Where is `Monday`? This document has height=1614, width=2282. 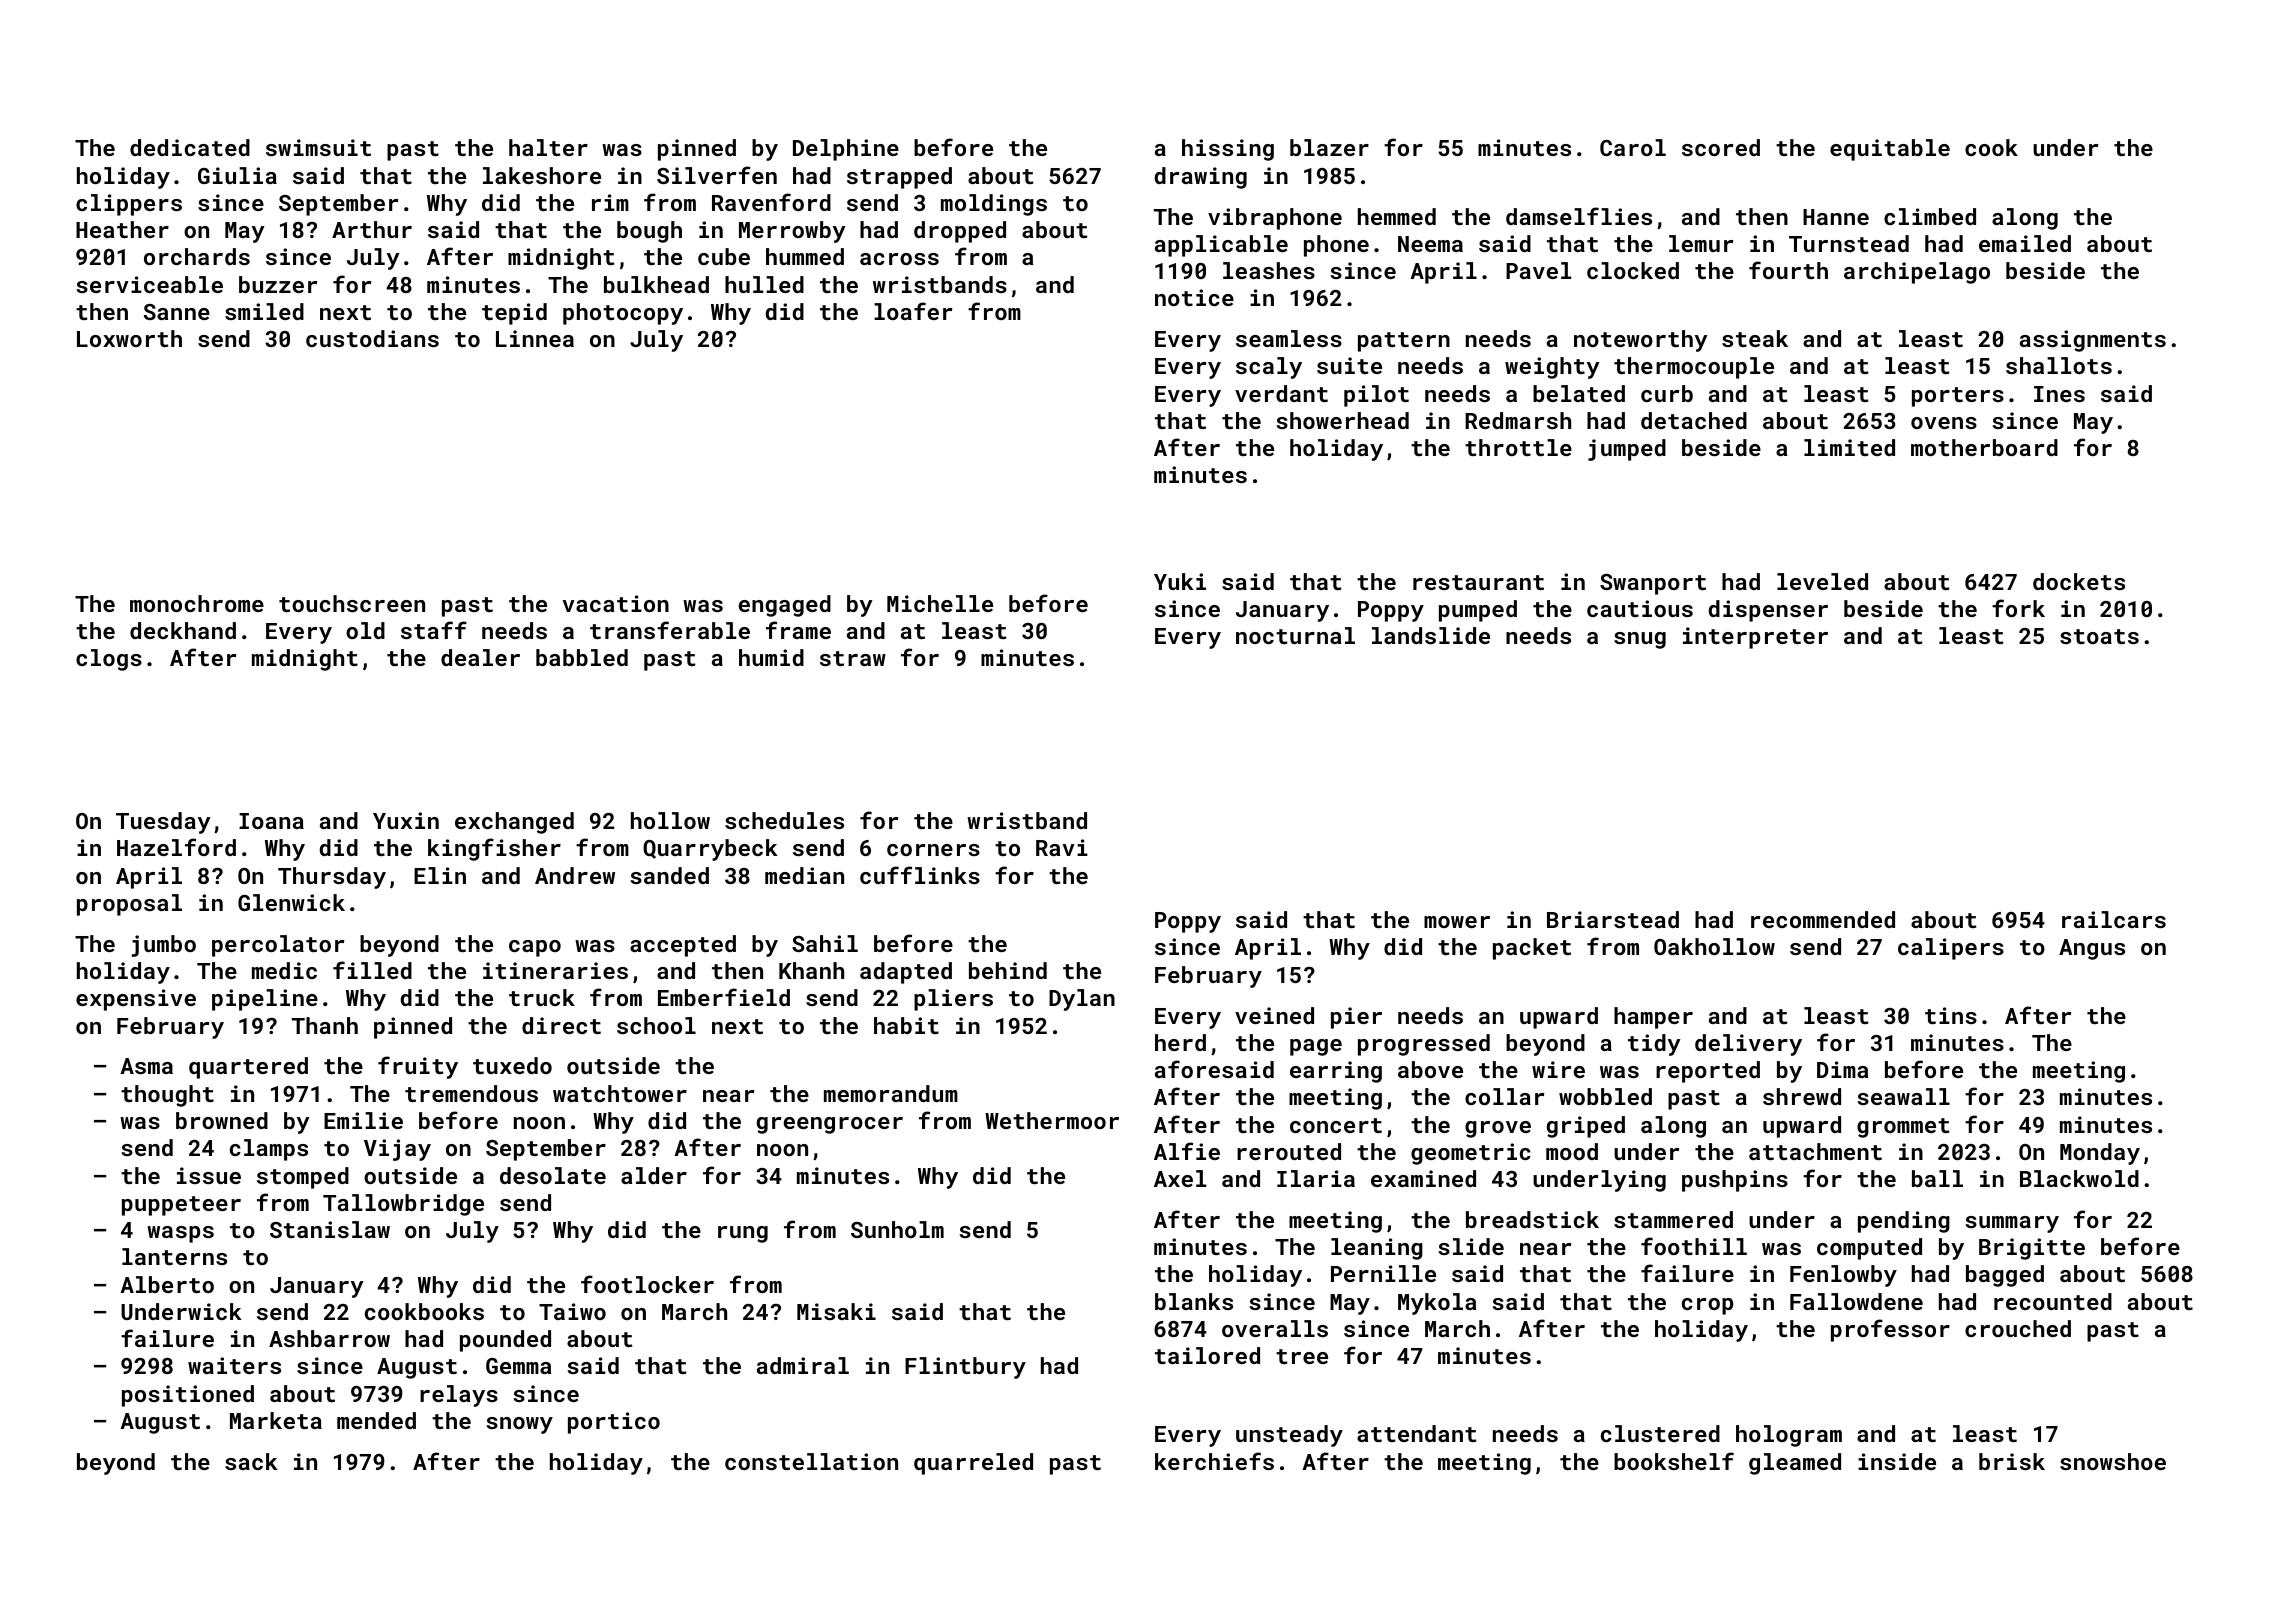 Monday is located at coordinates (2100, 1154).
